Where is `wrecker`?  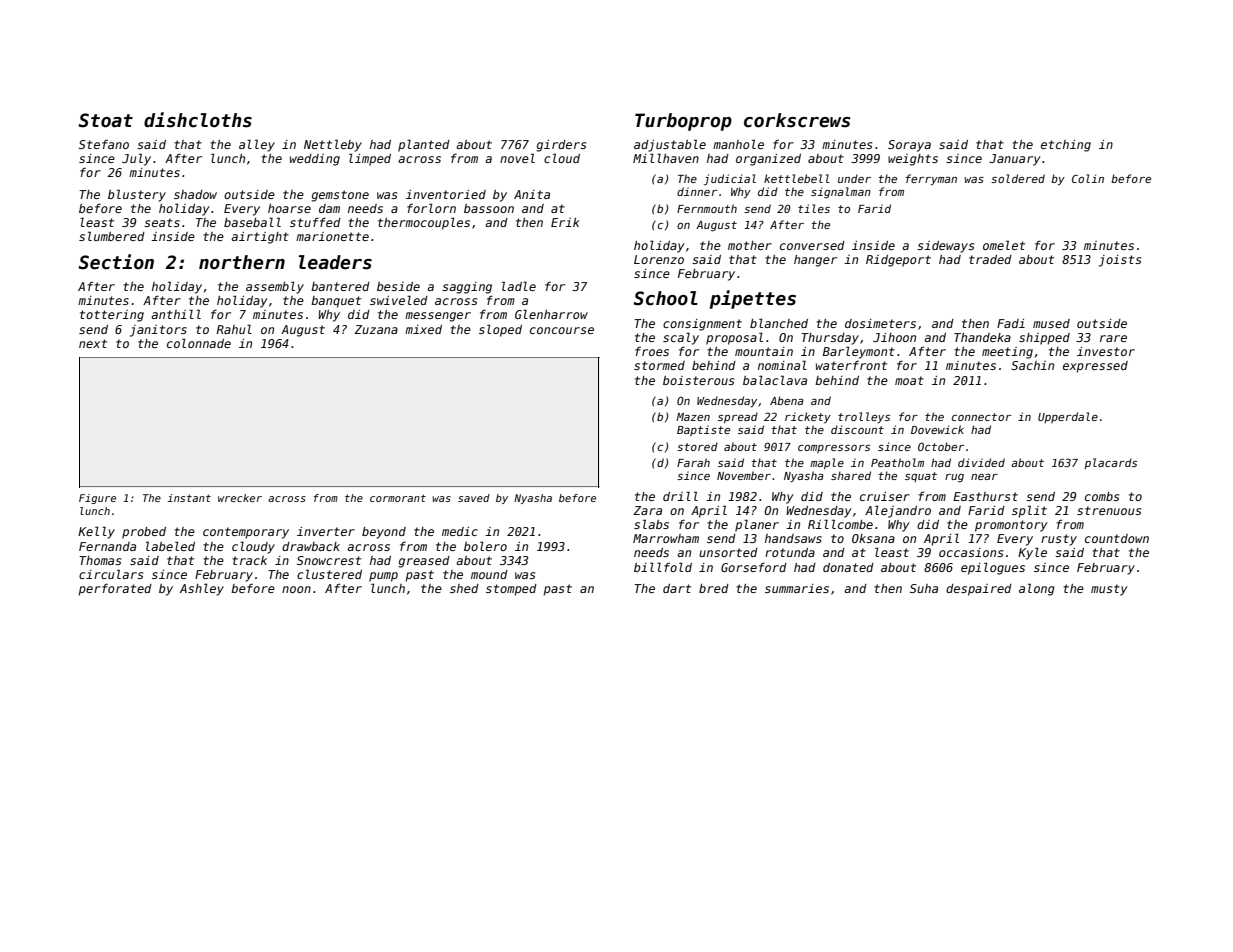
wrecker is located at coordinates (240, 498).
